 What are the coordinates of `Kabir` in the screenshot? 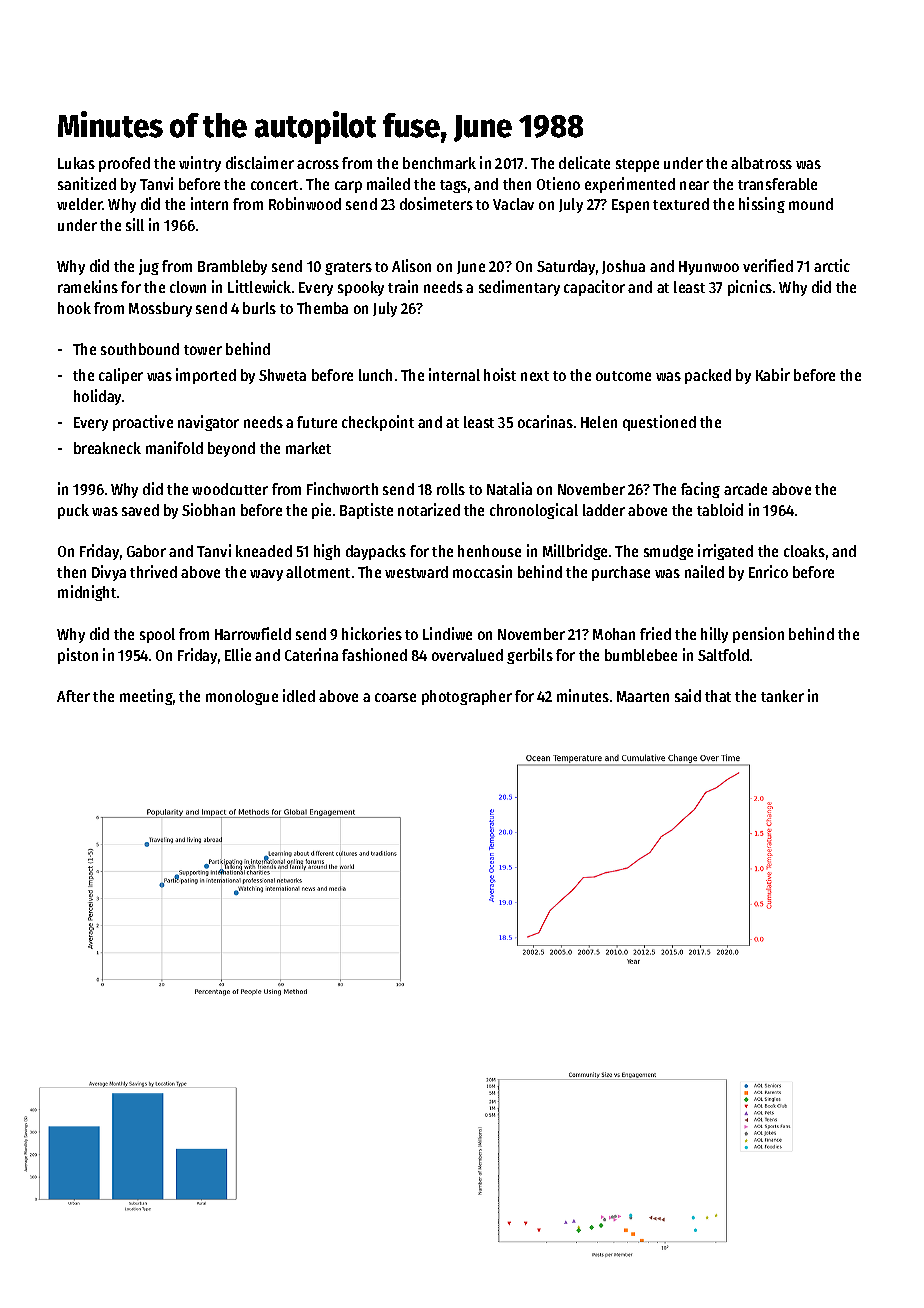 It's located at (773, 374).
